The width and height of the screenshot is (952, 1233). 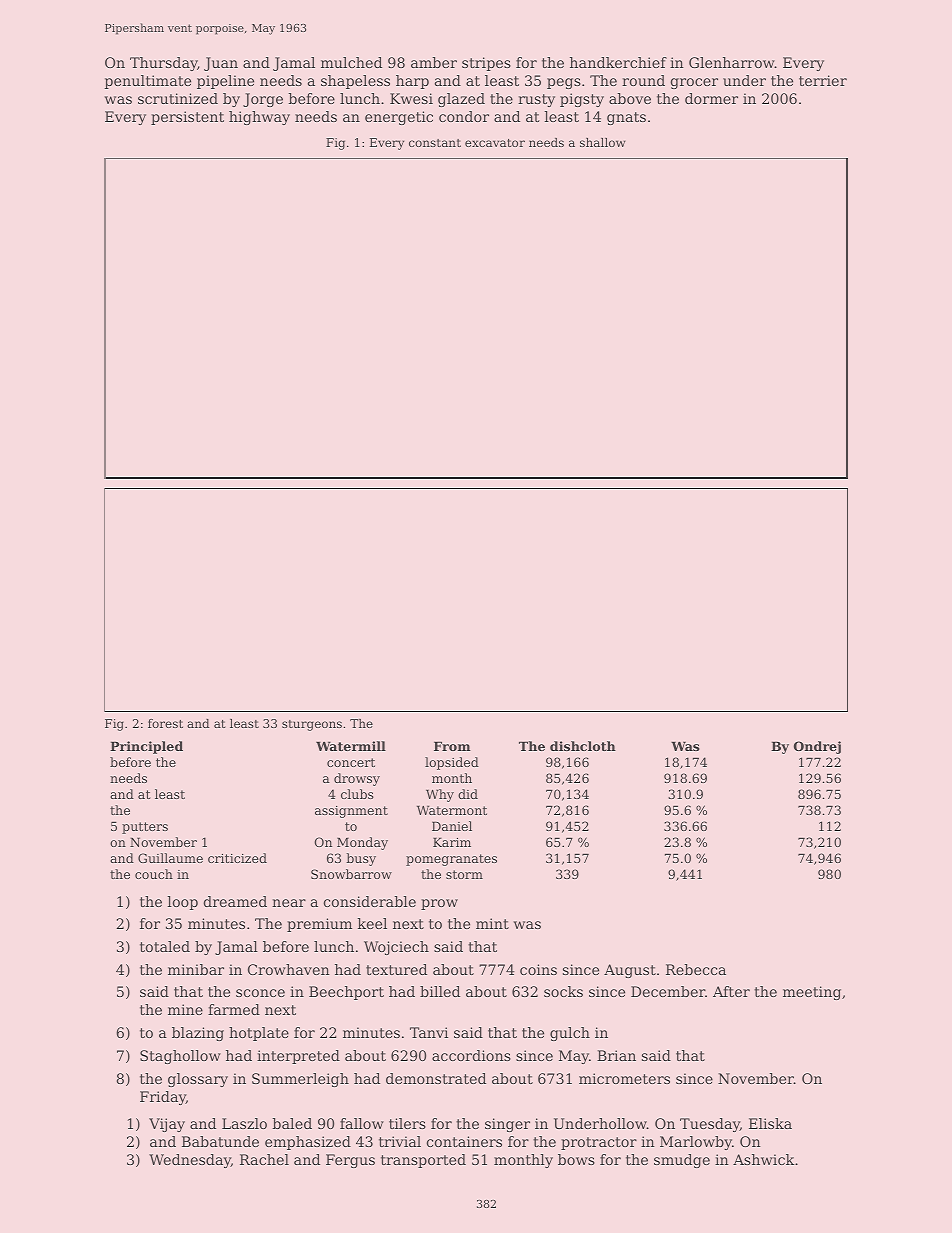 What do you see at coordinates (817, 747) in the screenshot?
I see `Ondrej` at bounding box center [817, 747].
